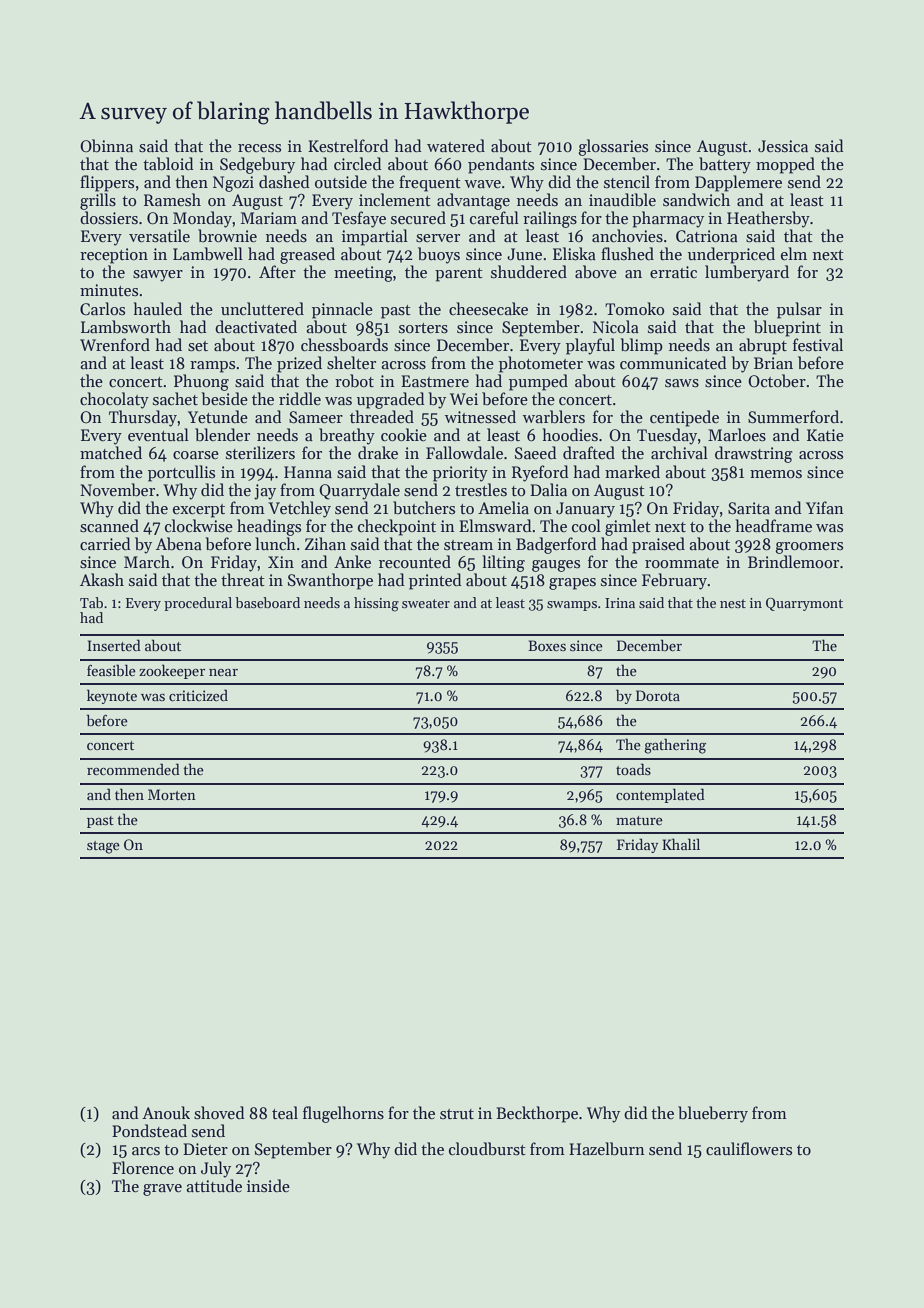  I want to click on grave, so click(162, 1190).
